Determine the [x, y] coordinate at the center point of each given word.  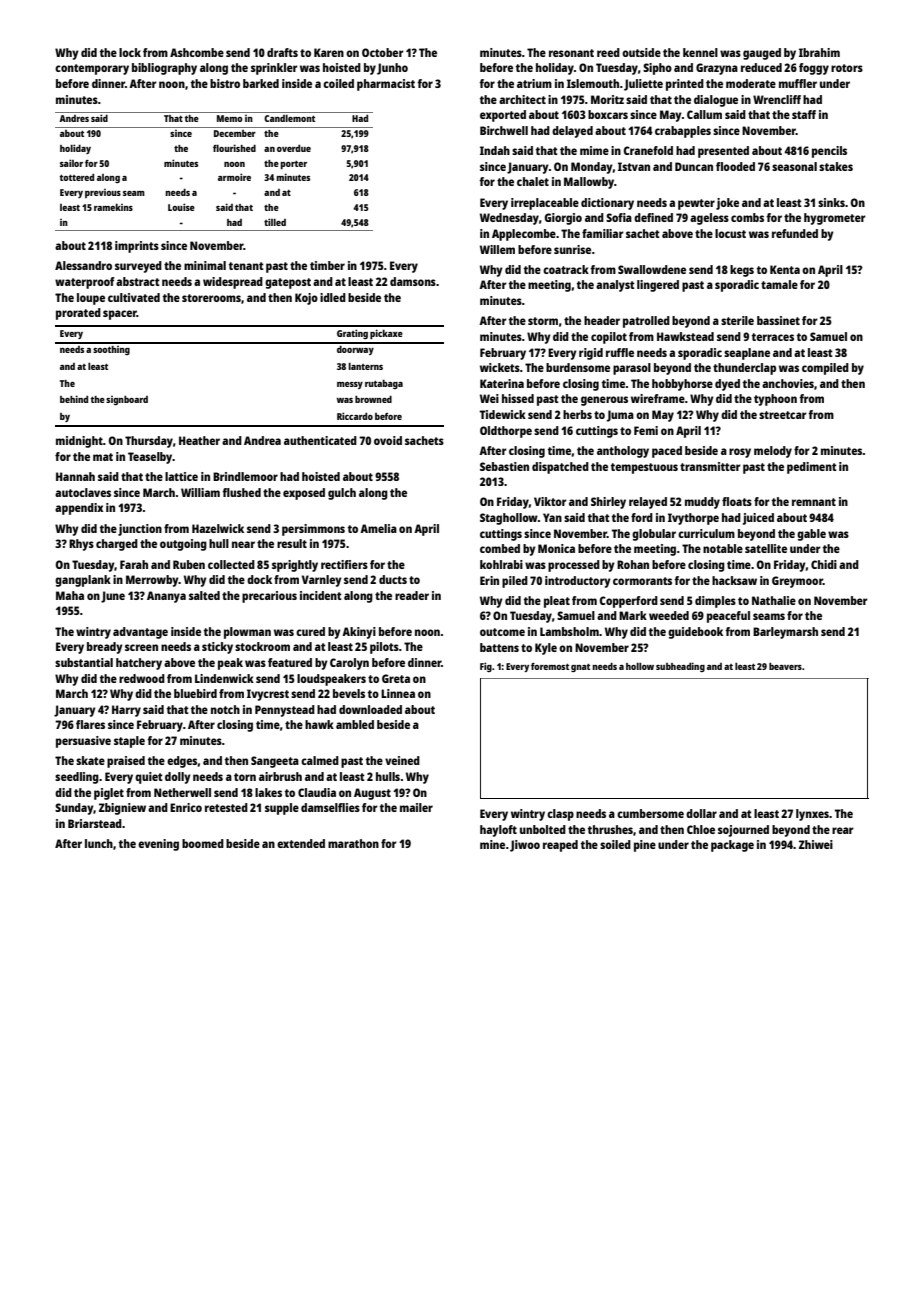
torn [245, 777]
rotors [847, 68]
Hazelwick [218, 528]
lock [130, 52]
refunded [795, 233]
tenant [246, 266]
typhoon [775, 400]
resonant [571, 53]
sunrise [572, 249]
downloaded [370, 709]
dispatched [560, 468]
